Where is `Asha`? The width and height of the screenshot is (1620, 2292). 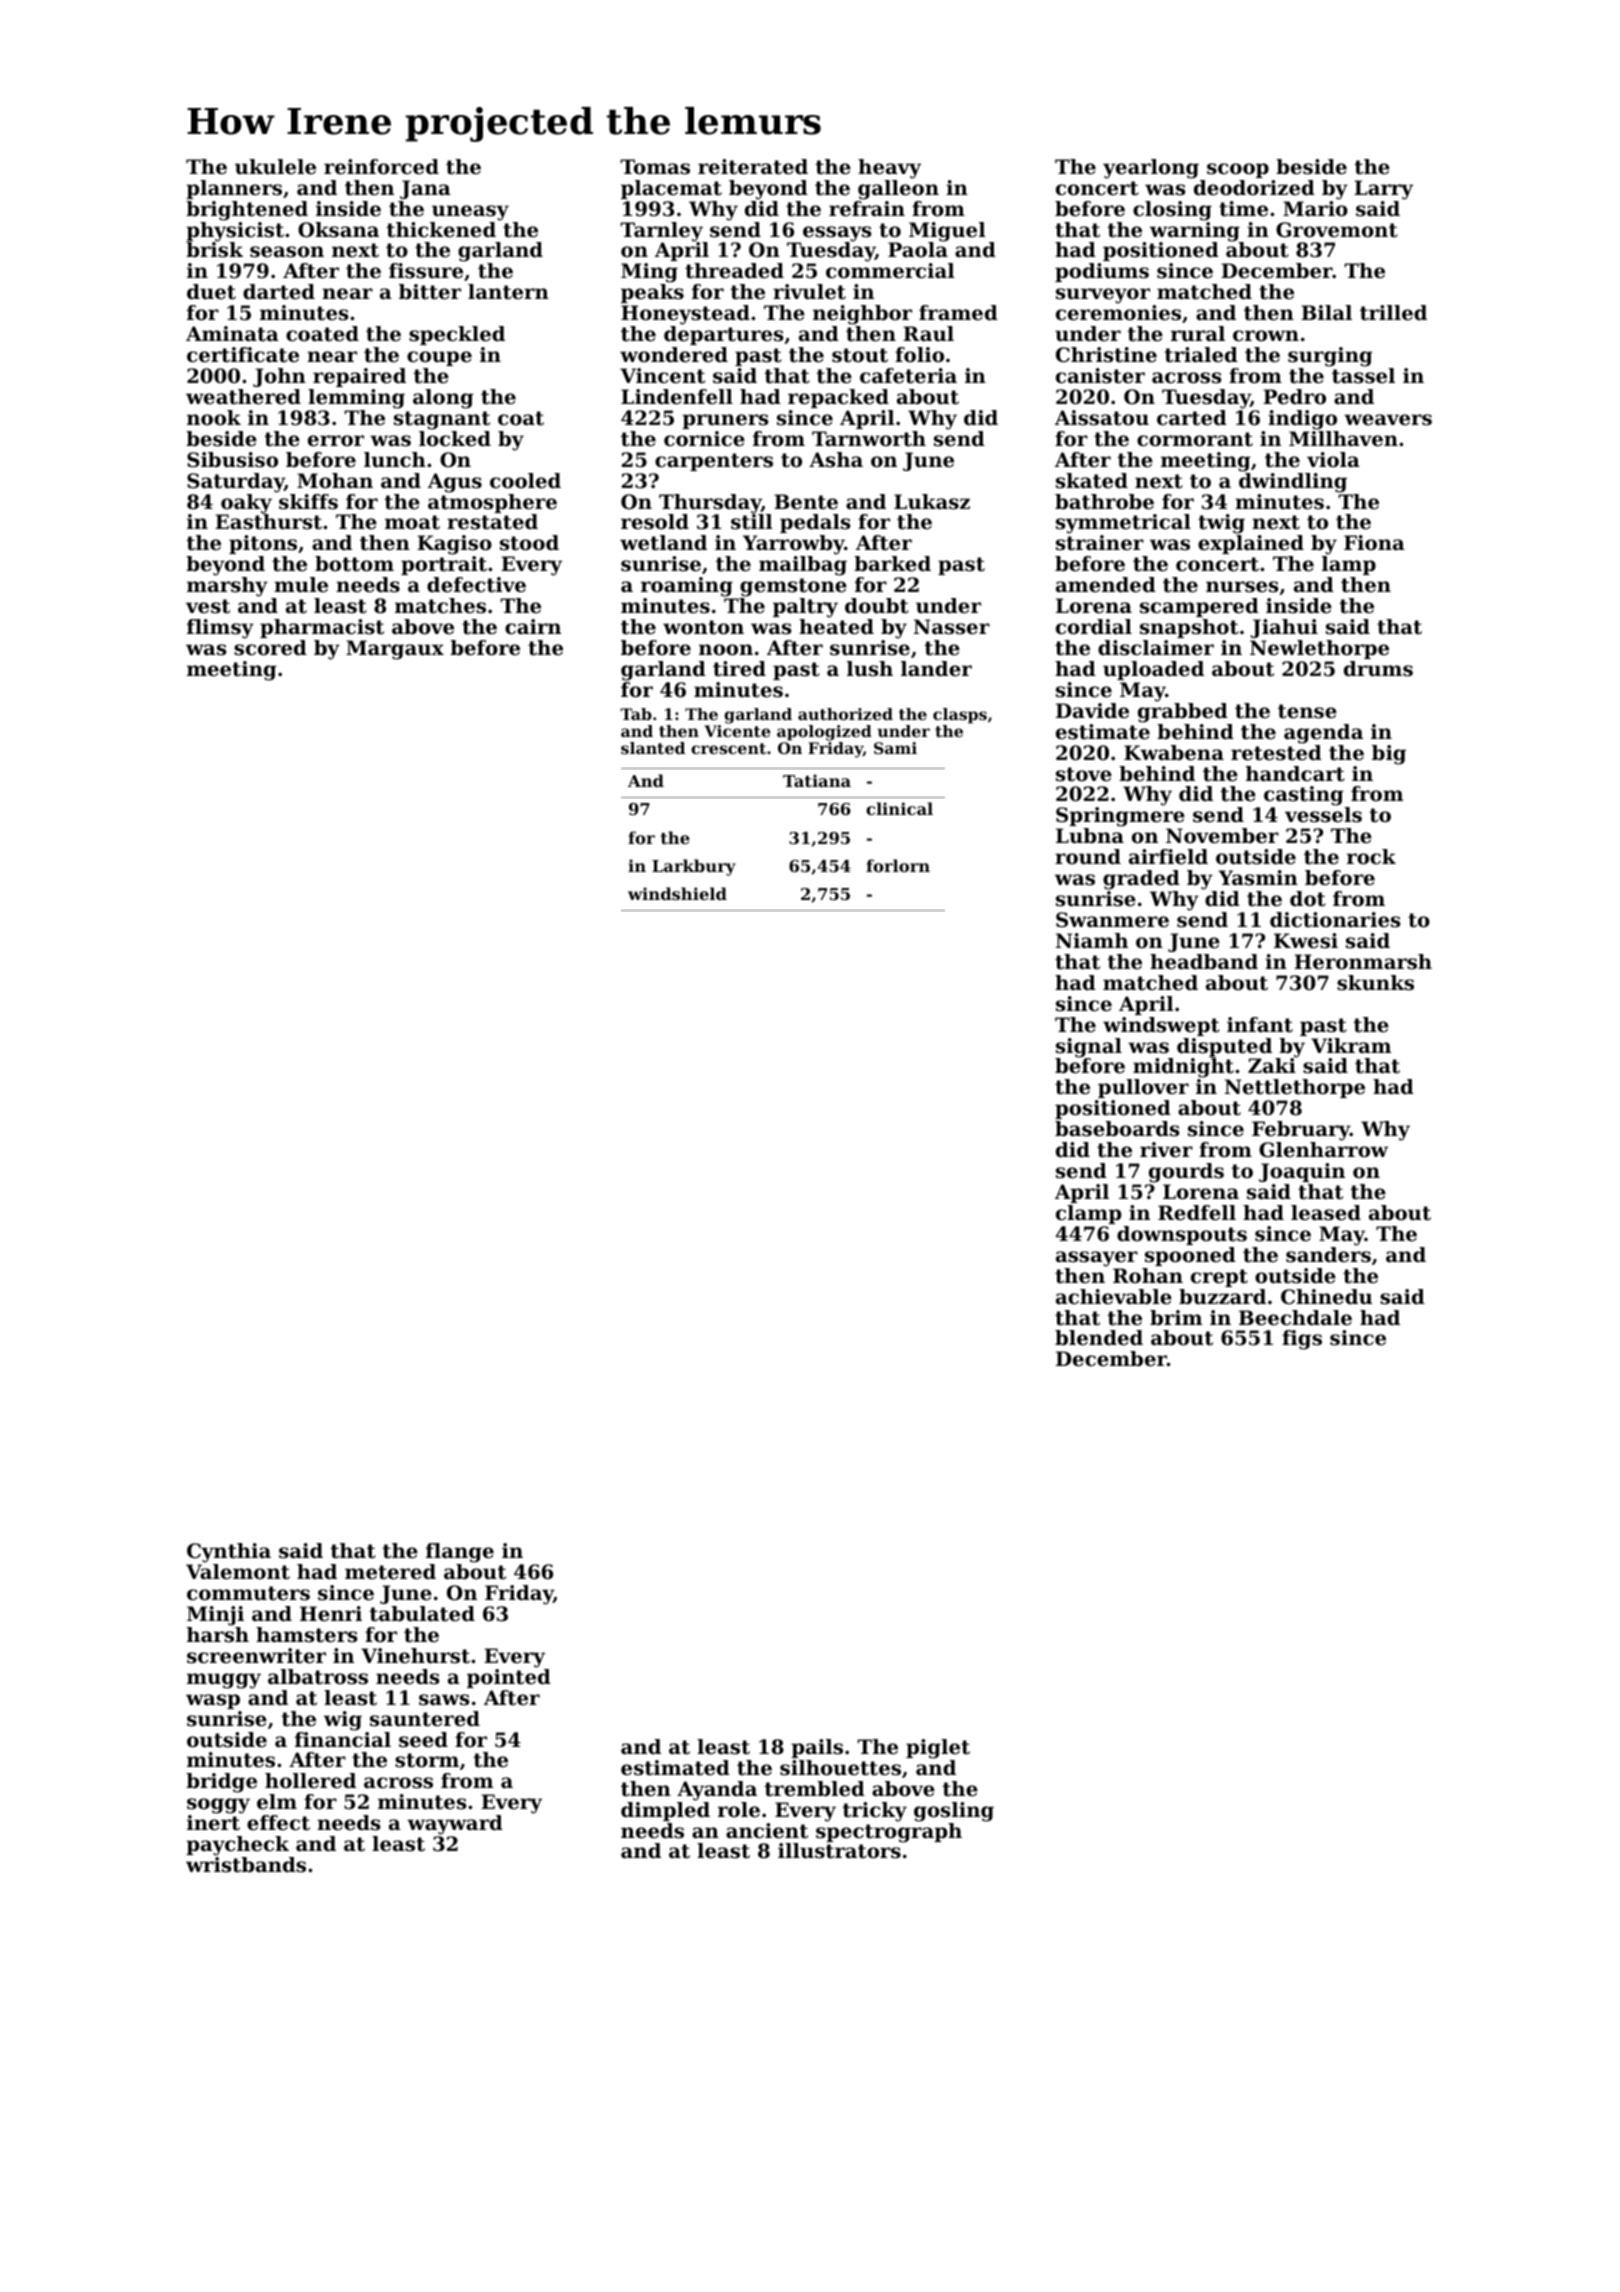 Asha is located at coordinates (836, 460).
